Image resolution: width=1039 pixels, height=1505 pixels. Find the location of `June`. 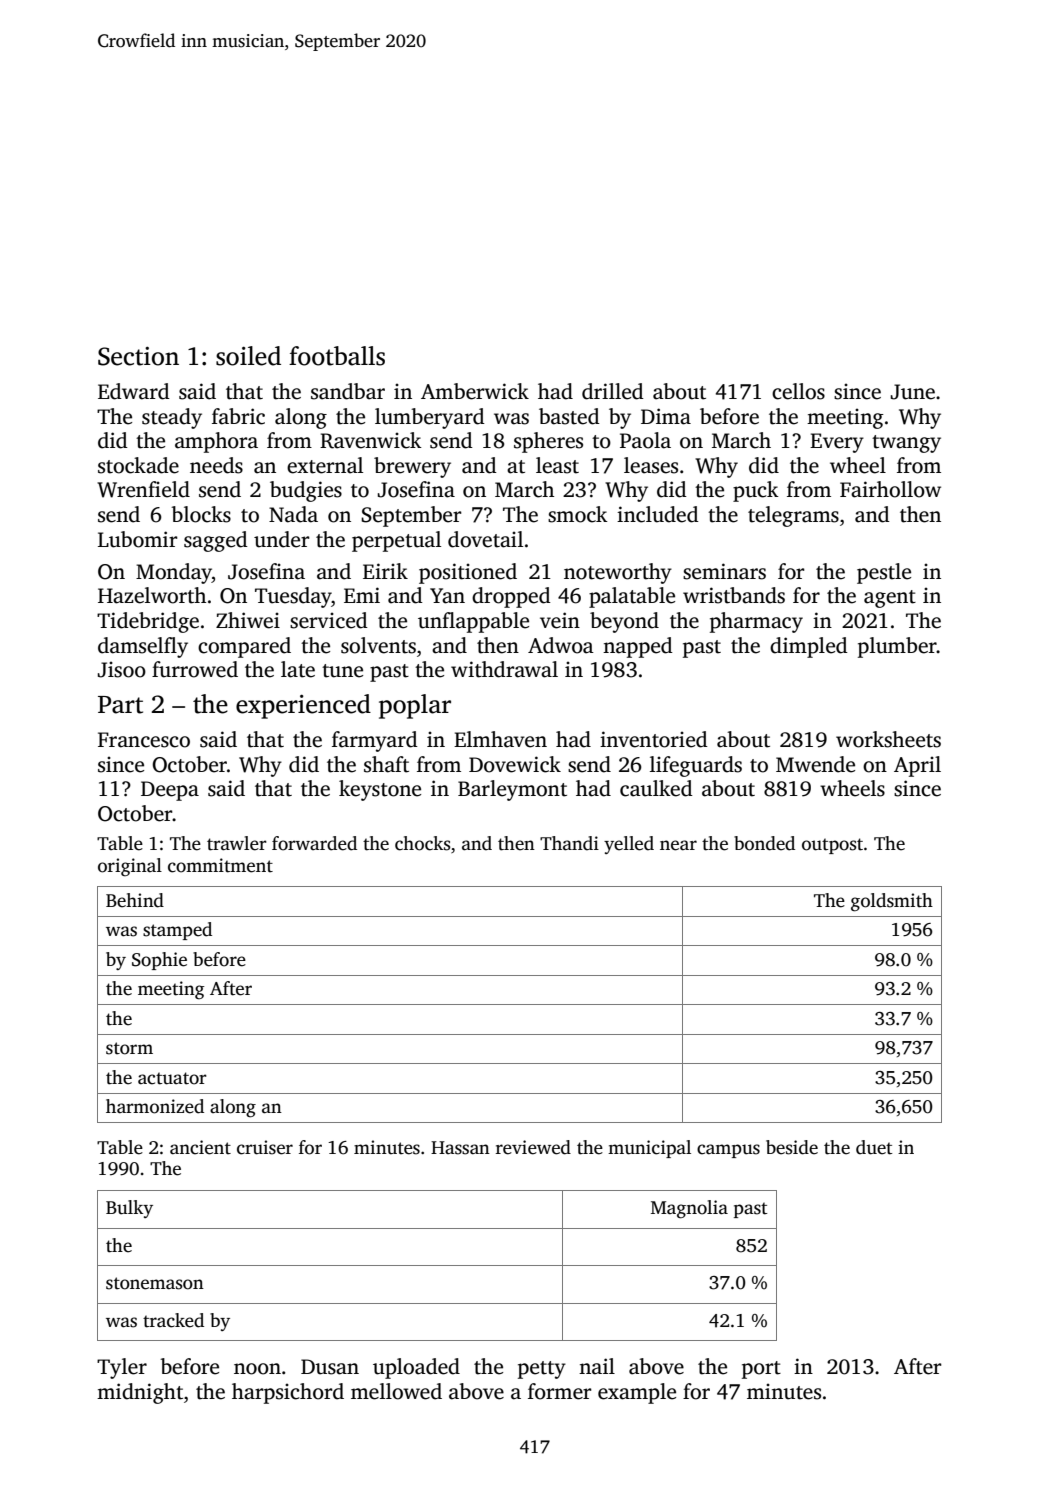

June is located at coordinates (913, 392).
